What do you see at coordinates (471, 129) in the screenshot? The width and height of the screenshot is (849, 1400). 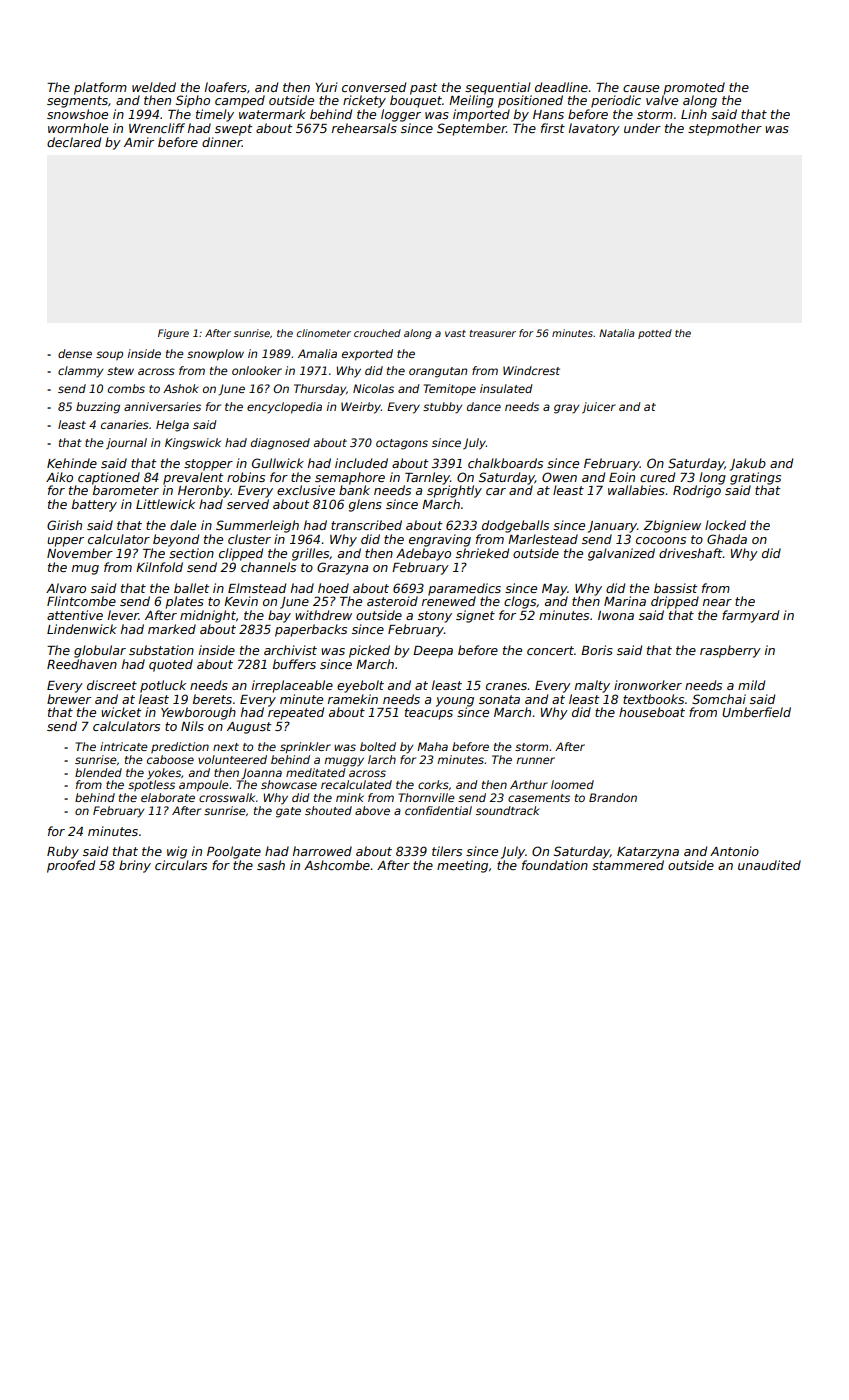 I see `September` at bounding box center [471, 129].
